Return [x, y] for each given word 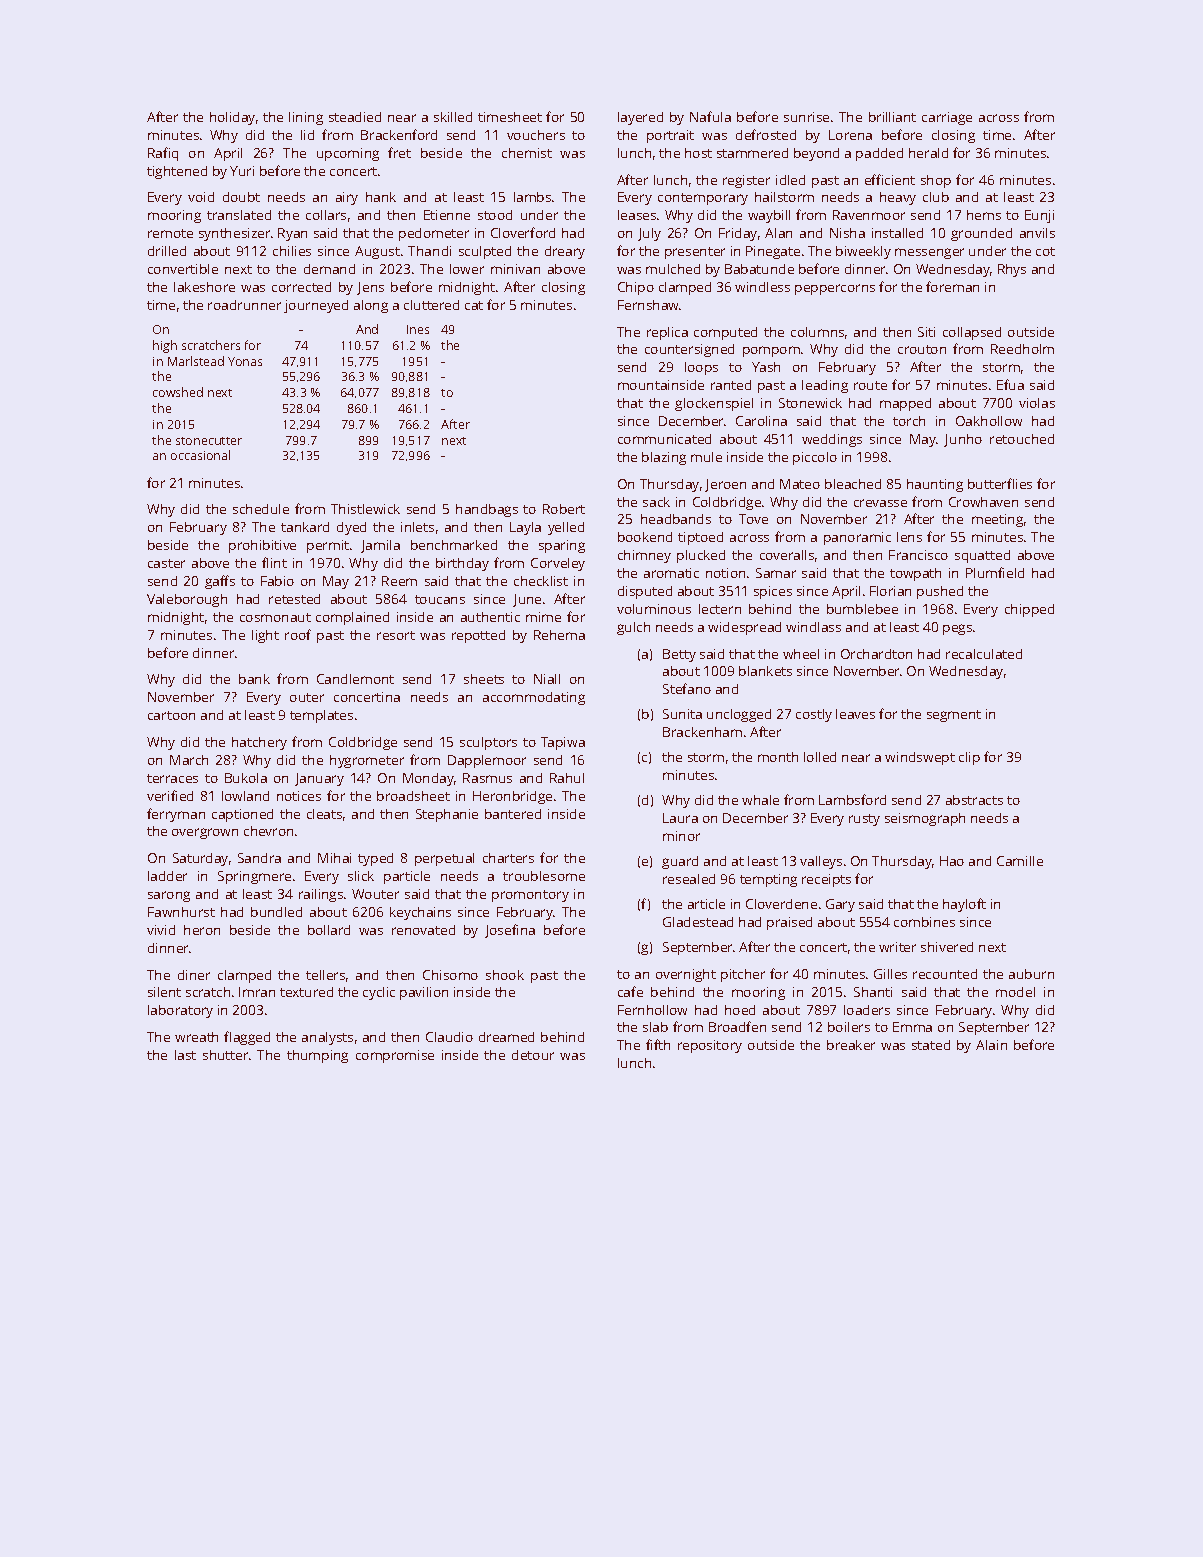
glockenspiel [714, 404]
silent [164, 992]
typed [375, 859]
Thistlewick [365, 509]
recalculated [984, 654]
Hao [952, 861]
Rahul [567, 778]
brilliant [892, 117]
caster [166, 563]
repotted [478, 636]
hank [381, 197]
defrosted [766, 134]
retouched [1022, 439]
